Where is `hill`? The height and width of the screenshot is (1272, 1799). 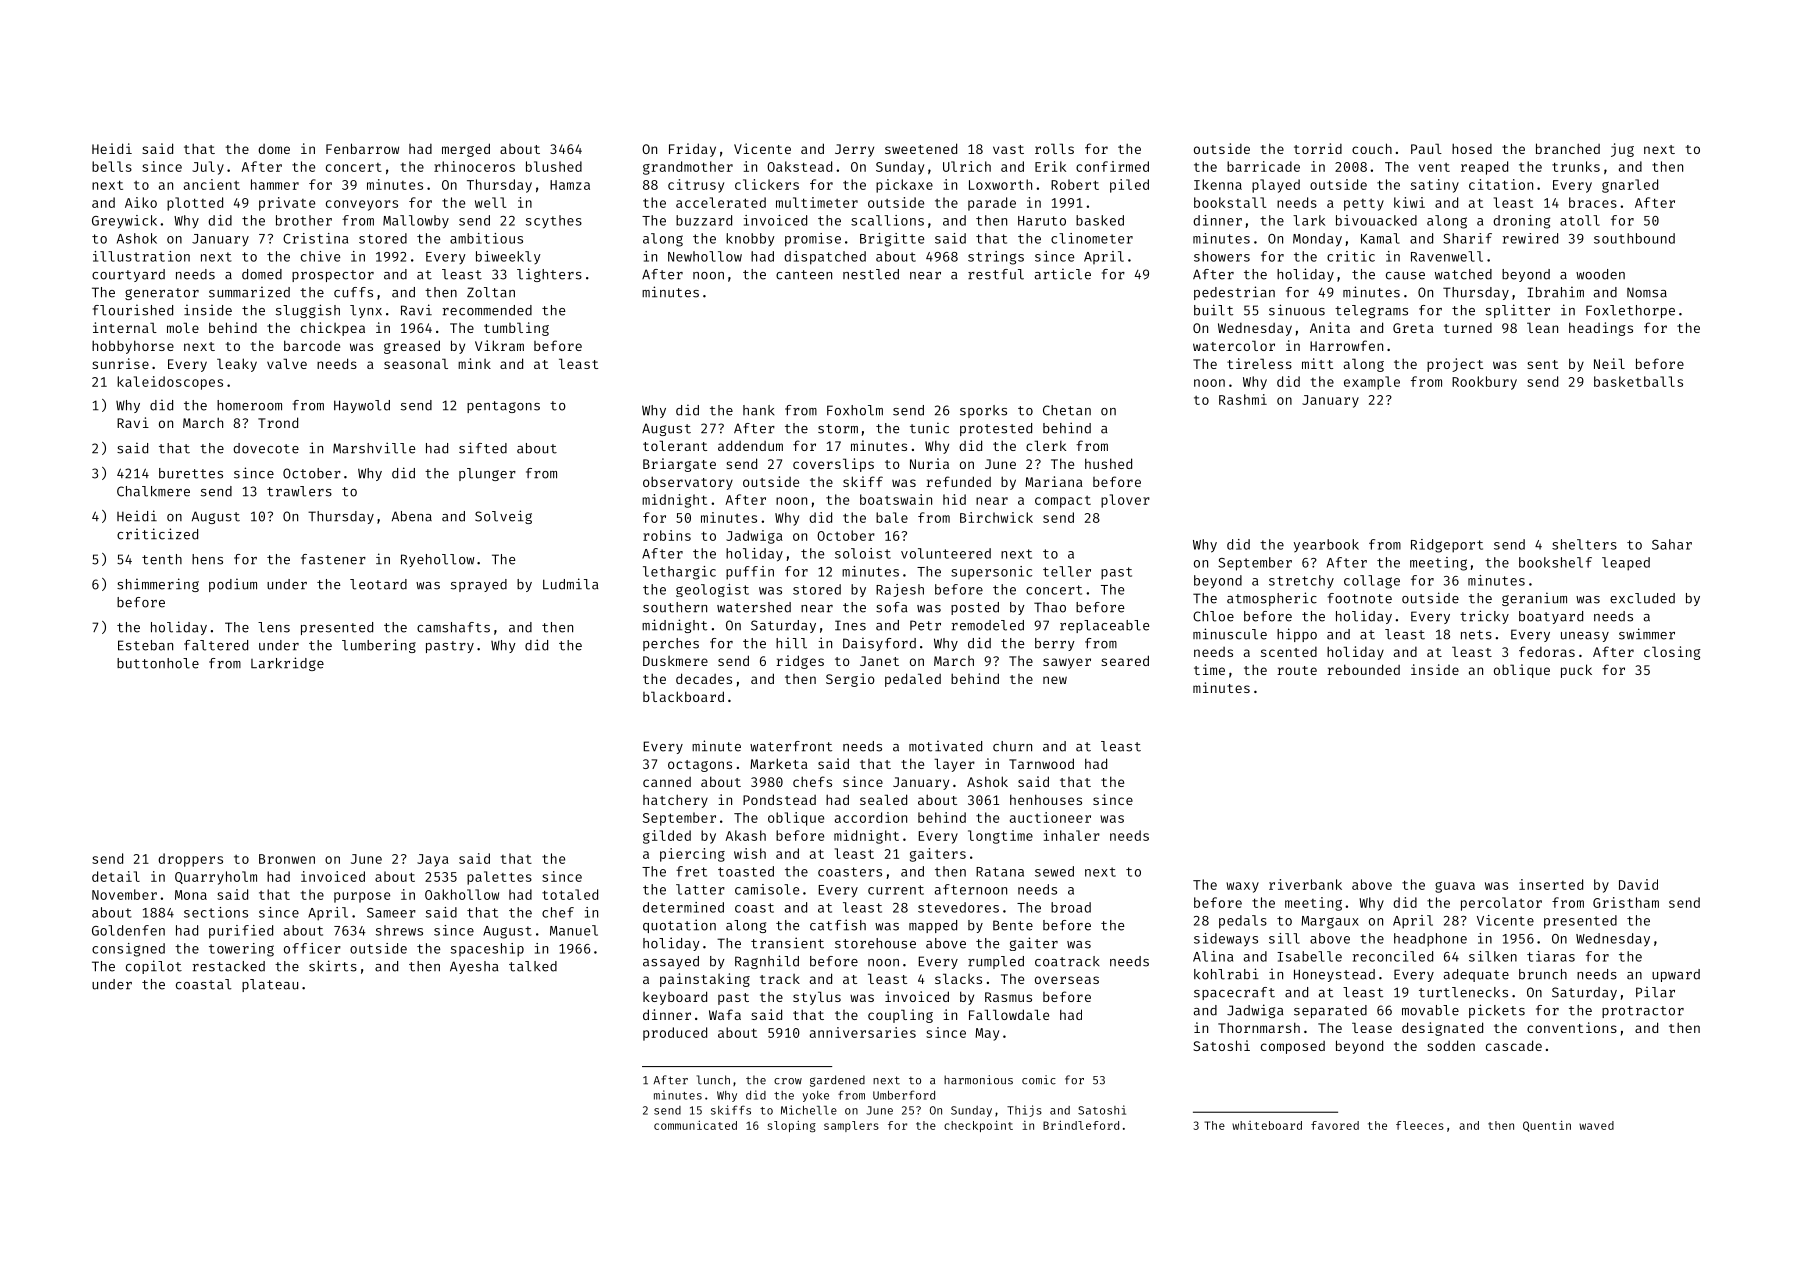
hill is located at coordinates (791, 643).
